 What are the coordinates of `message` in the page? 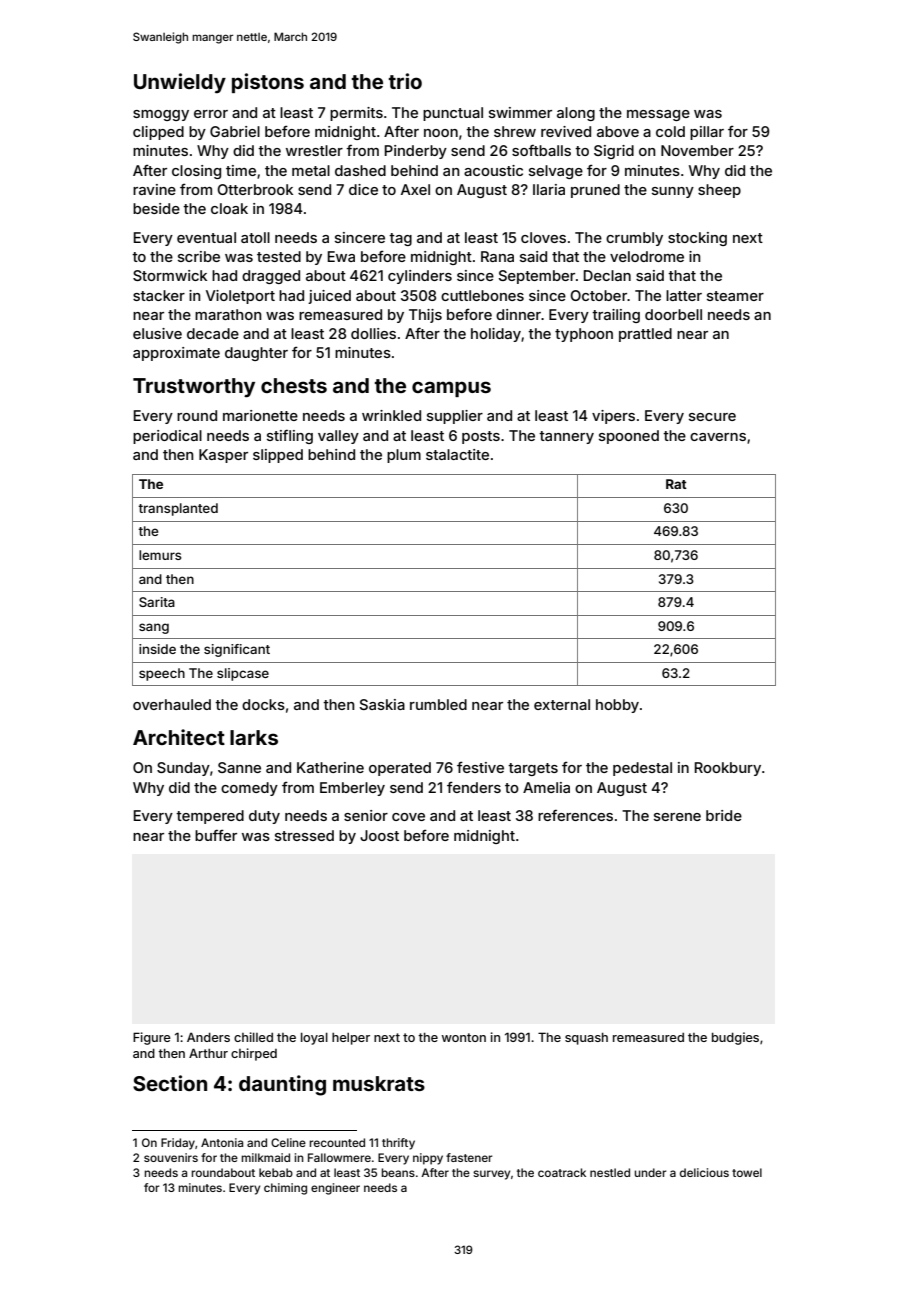 It's located at (658, 115).
